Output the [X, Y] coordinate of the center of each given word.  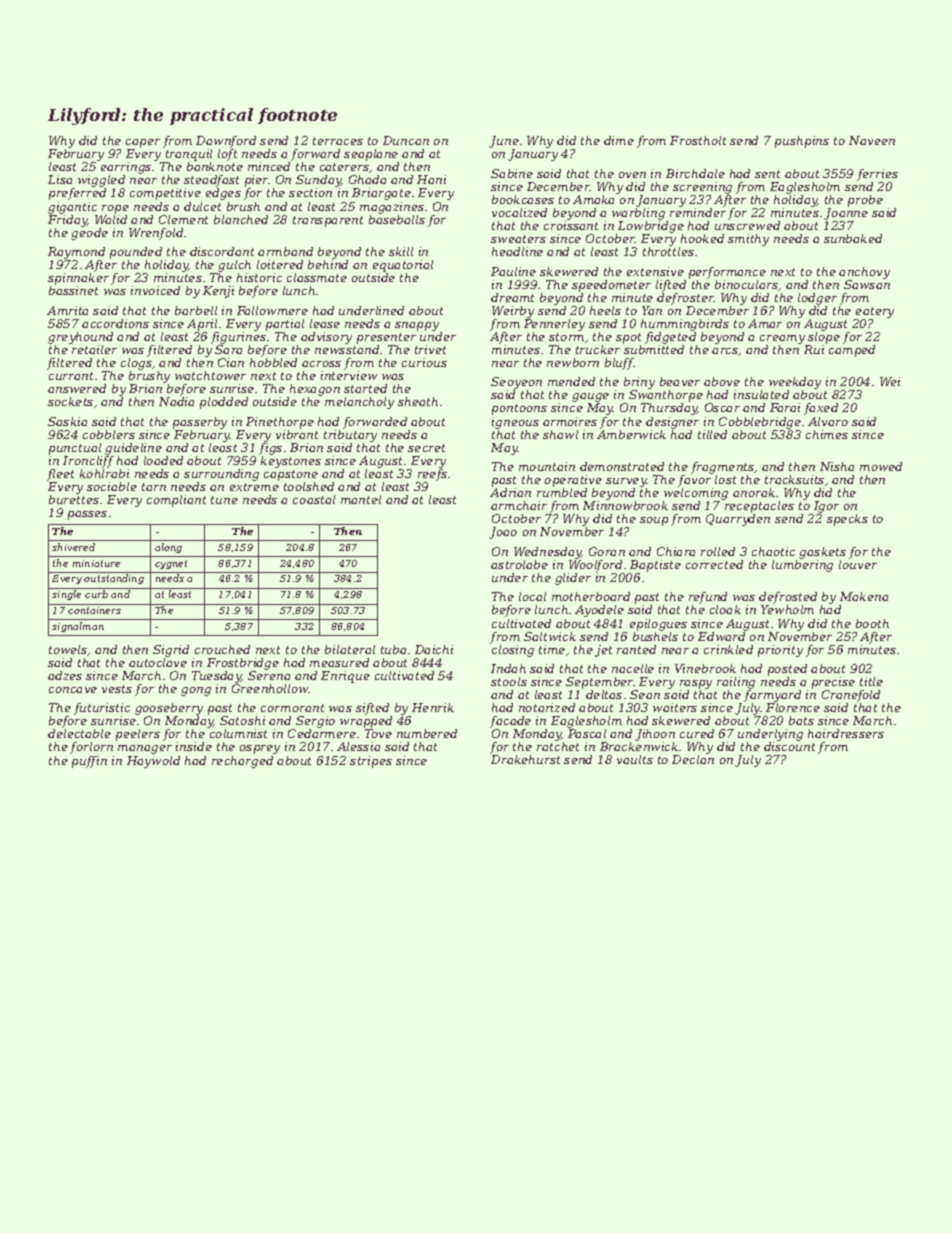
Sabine [512, 173]
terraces [338, 141]
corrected [714, 564]
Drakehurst [525, 759]
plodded [224, 403]
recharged [242, 762]
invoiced [155, 290]
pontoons [519, 409]
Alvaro [828, 421]
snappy [417, 326]
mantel [361, 499]
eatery [875, 312]
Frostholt [698, 140]
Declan [693, 759]
